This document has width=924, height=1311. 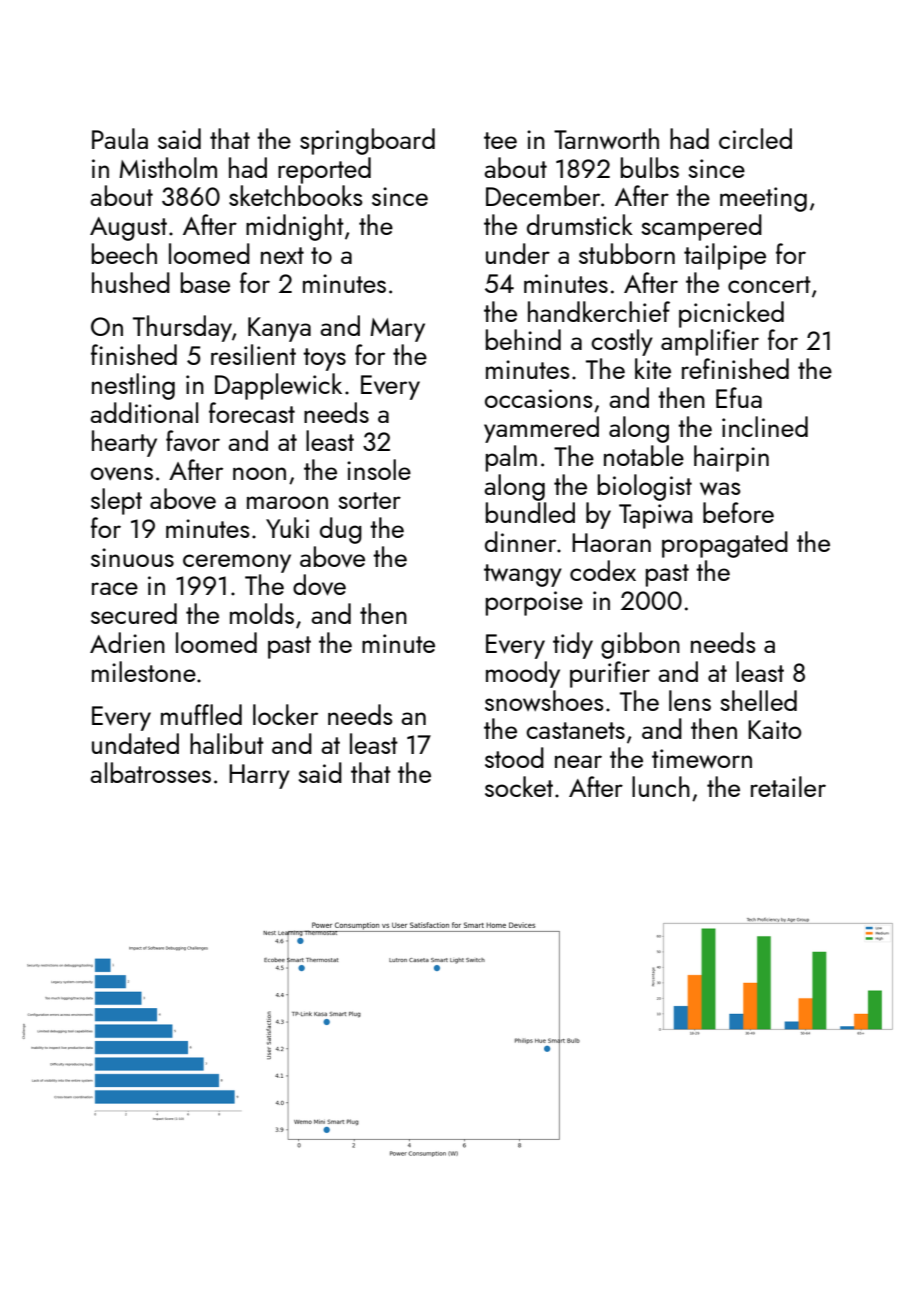 What do you see at coordinates (500, 140) in the document?
I see `tee` at bounding box center [500, 140].
